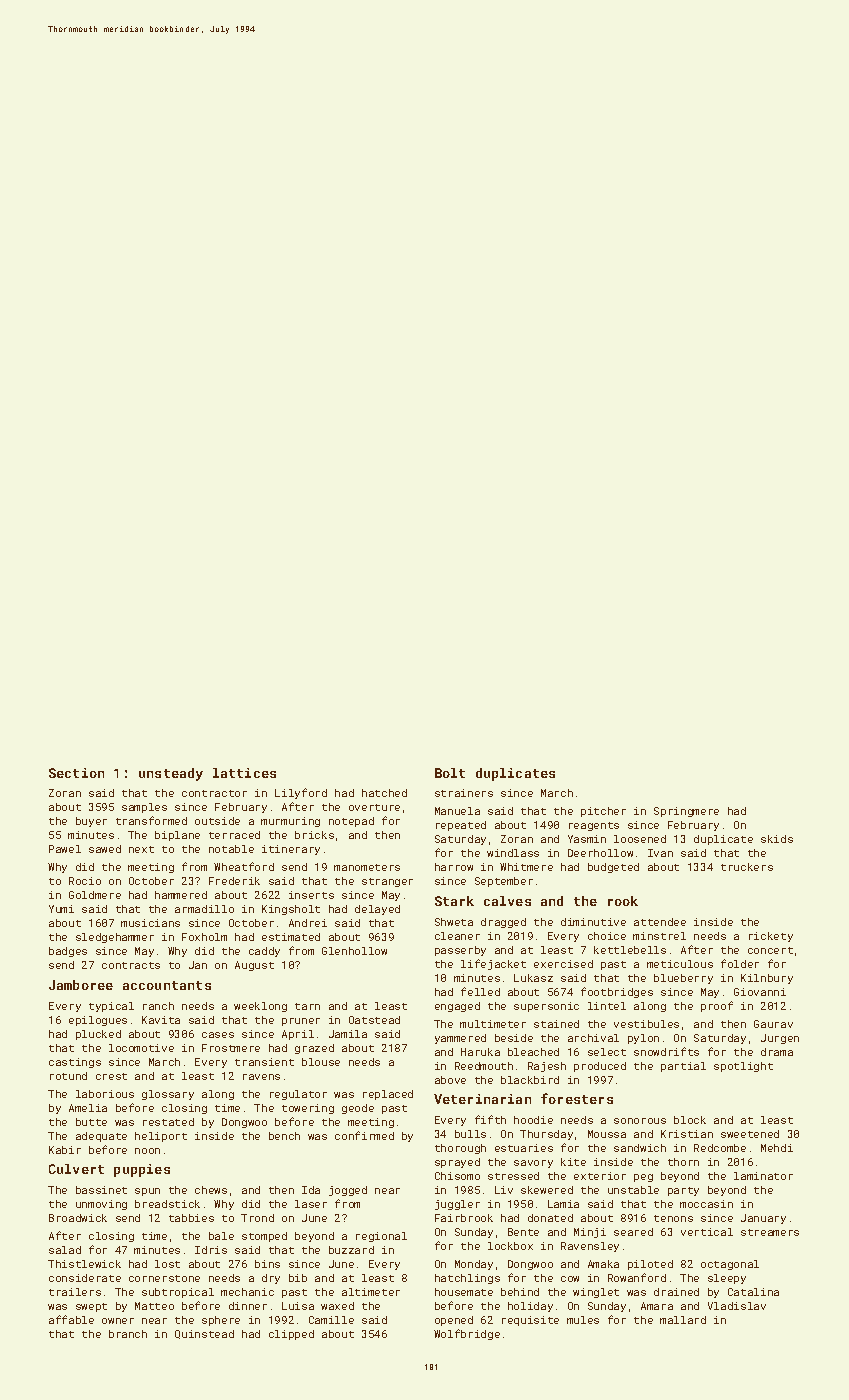  I want to click on Liv, so click(504, 1190).
